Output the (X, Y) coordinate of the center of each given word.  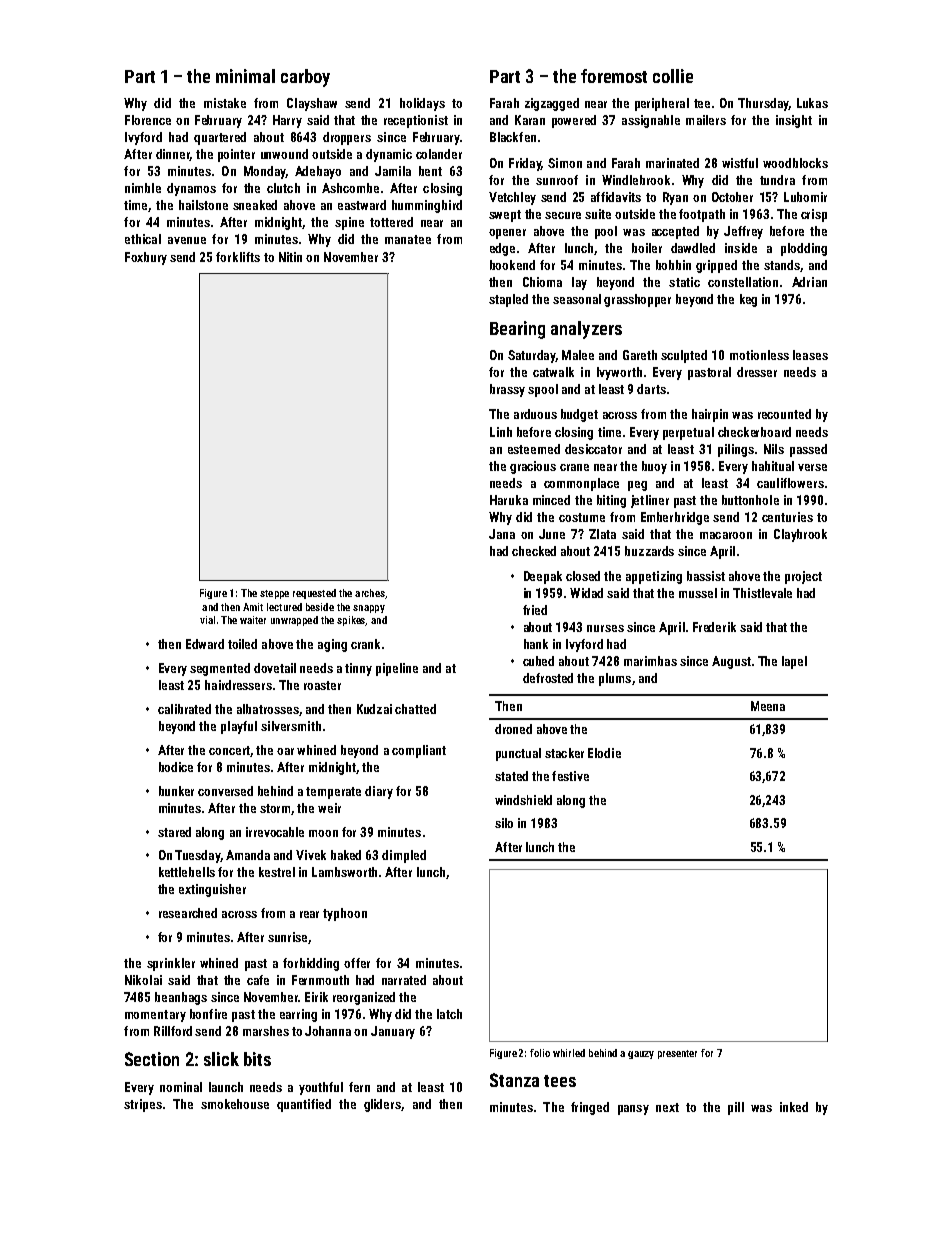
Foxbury (146, 258)
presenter (677, 1054)
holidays (422, 104)
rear (309, 914)
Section (152, 1059)
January (393, 1032)
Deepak (543, 577)
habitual (773, 466)
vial (207, 620)
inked (794, 1107)
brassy (507, 390)
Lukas (812, 103)
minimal (245, 76)
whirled (569, 1053)
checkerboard (754, 432)
